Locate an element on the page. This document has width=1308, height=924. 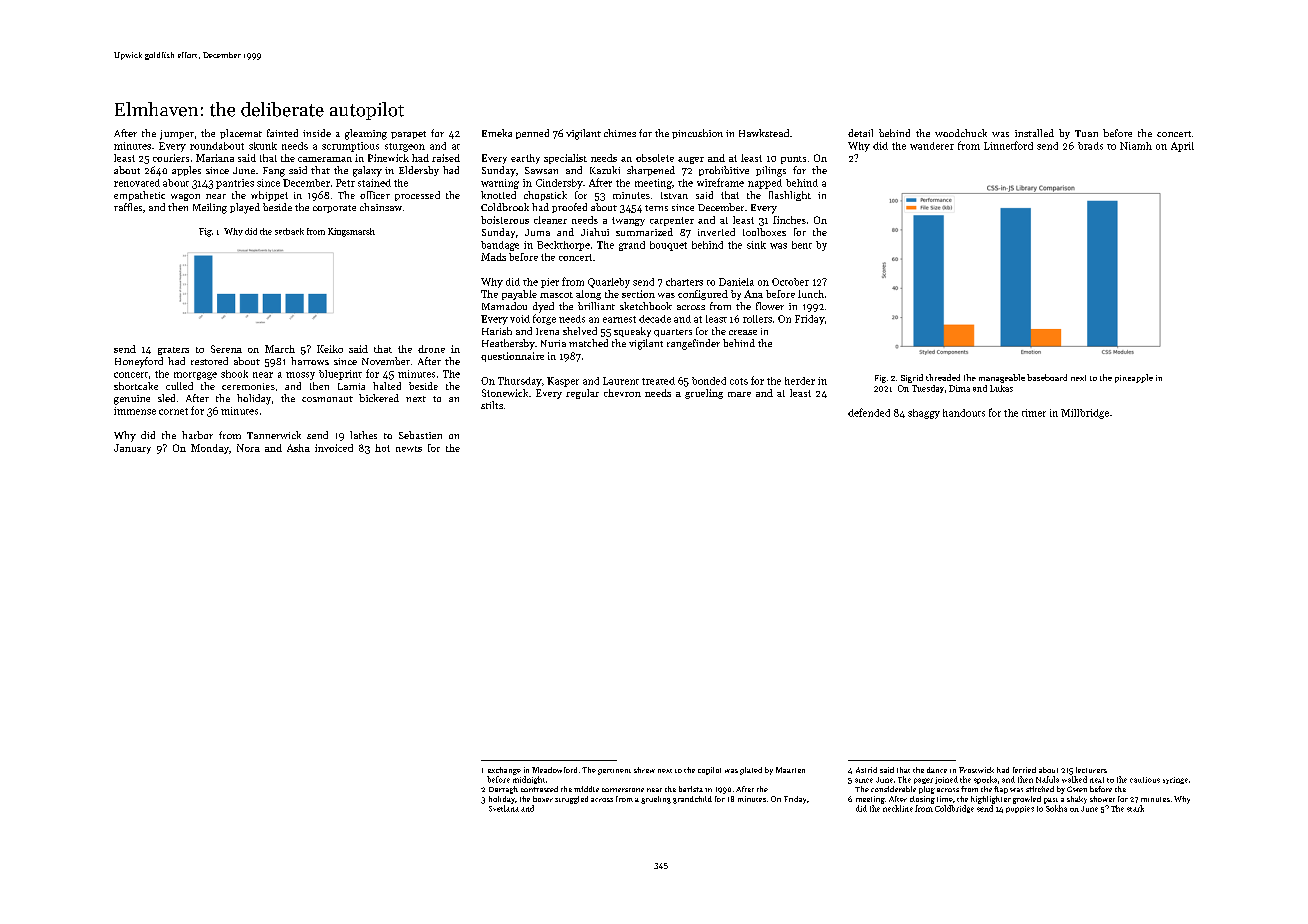
Millbridge is located at coordinates (1085, 414).
